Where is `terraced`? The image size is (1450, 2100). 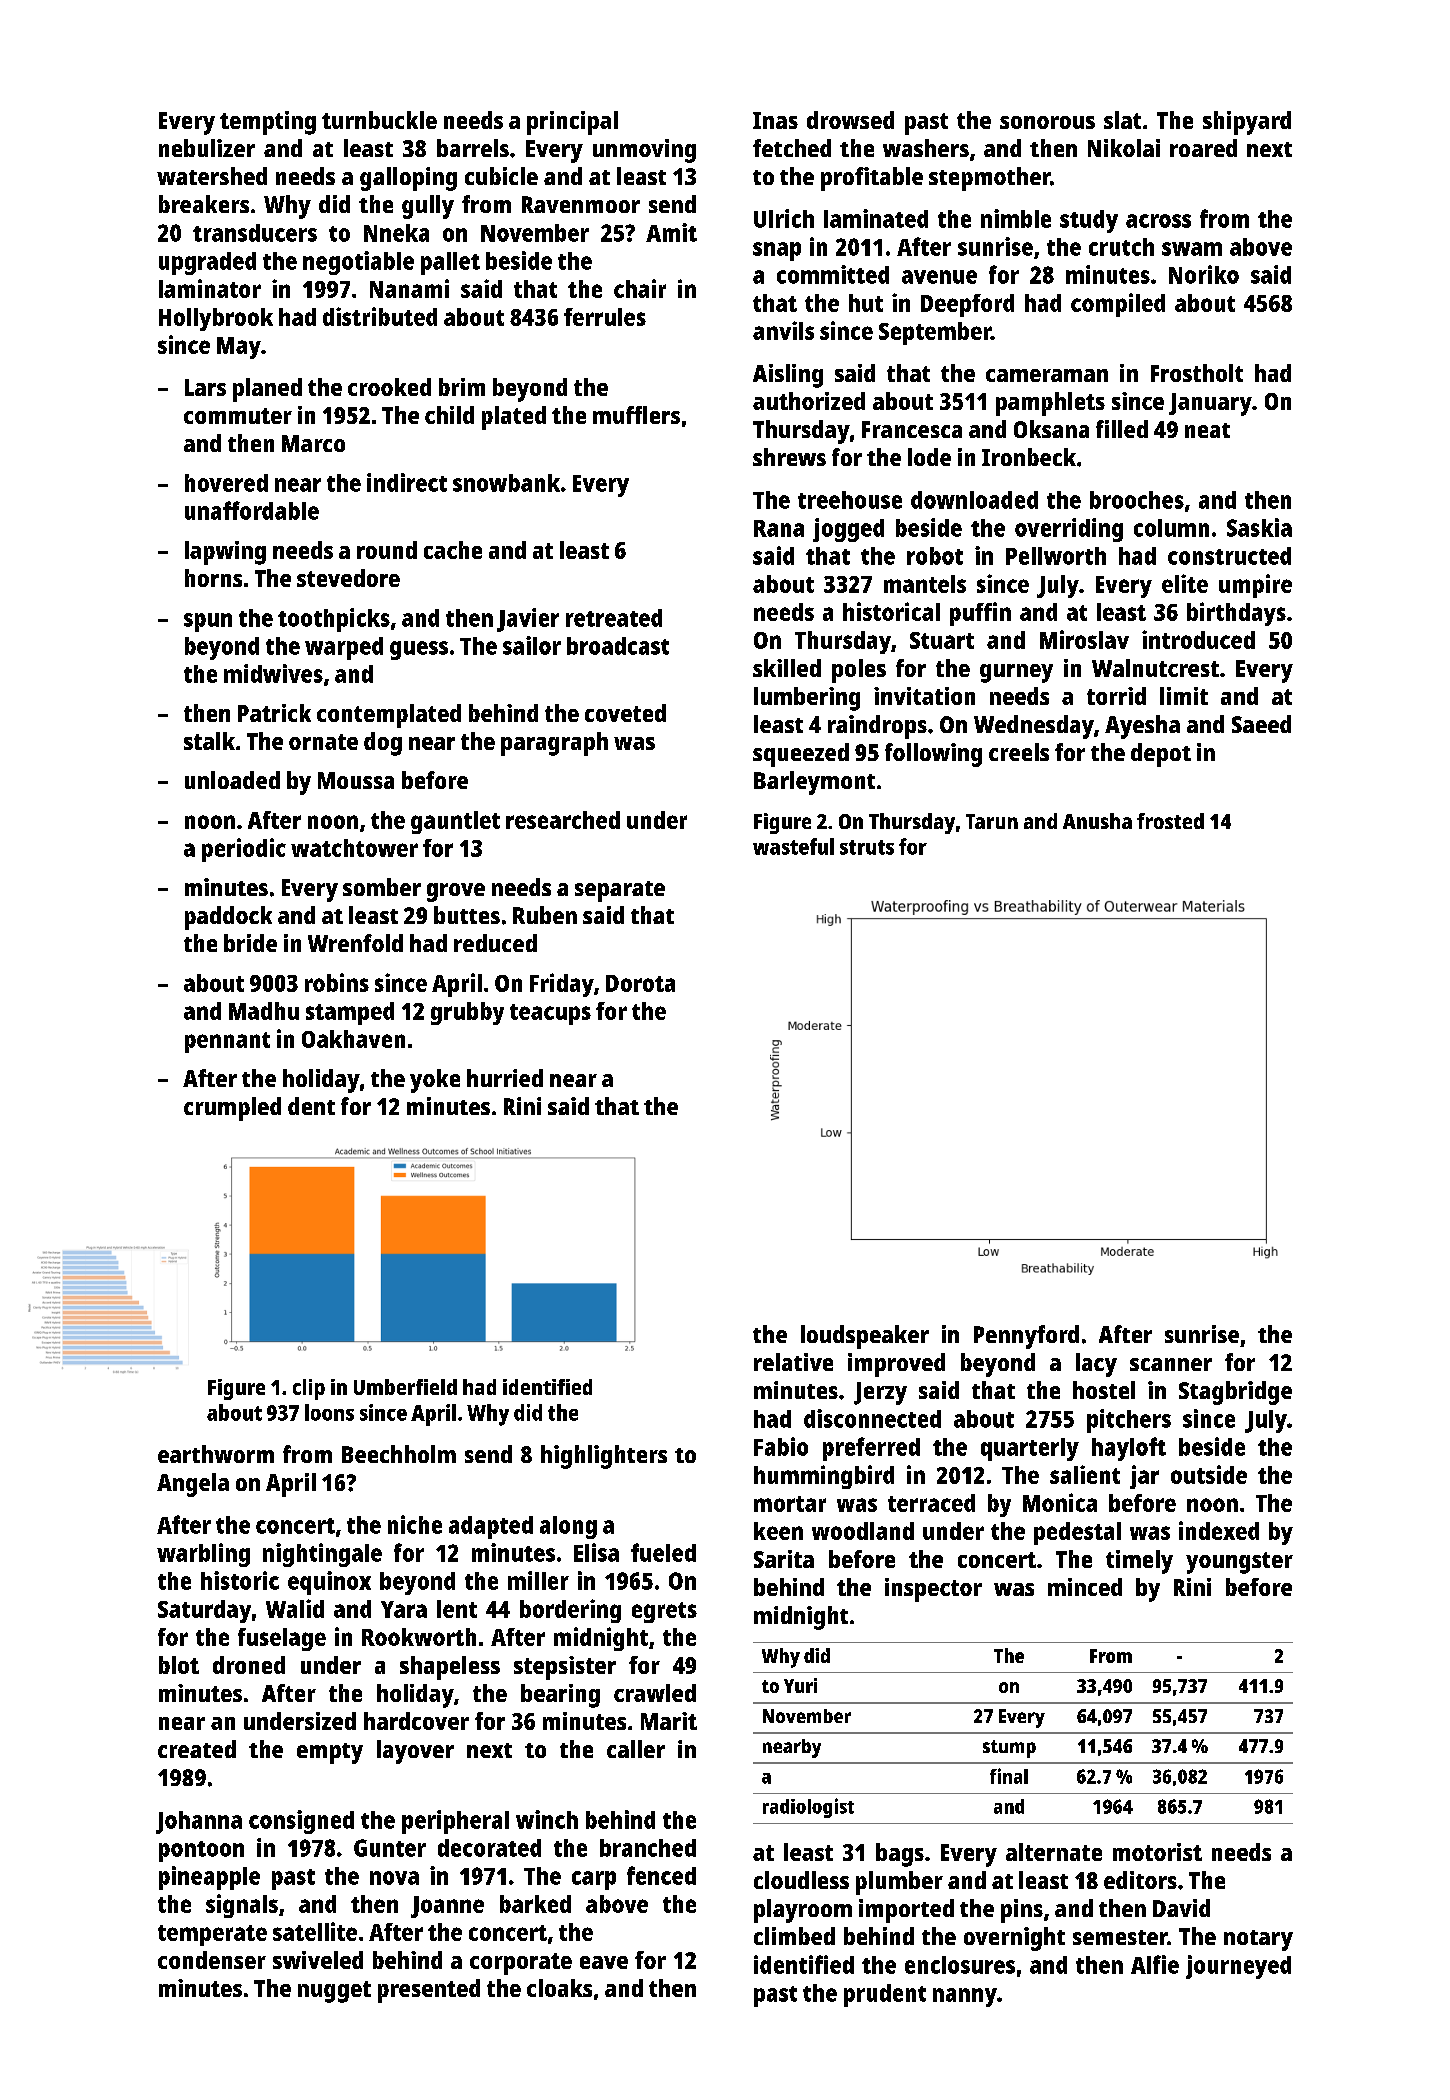
terraced is located at coordinates (931, 1503).
